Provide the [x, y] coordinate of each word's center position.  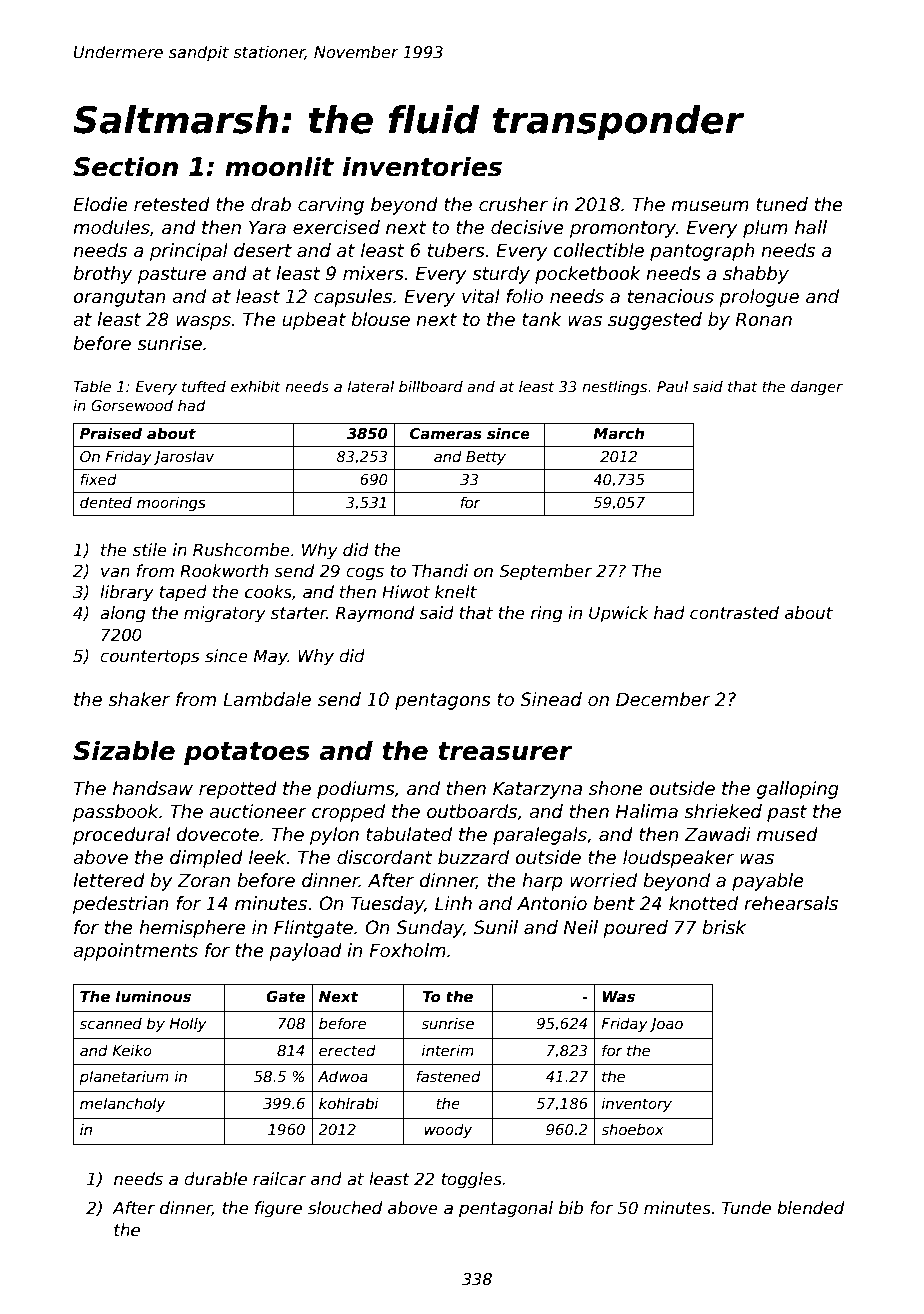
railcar [279, 1179]
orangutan [119, 298]
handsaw [153, 788]
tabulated [409, 834]
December [663, 699]
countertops [149, 658]
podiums [356, 790]
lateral [371, 386]
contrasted [734, 613]
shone [616, 788]
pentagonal [506, 1209]
